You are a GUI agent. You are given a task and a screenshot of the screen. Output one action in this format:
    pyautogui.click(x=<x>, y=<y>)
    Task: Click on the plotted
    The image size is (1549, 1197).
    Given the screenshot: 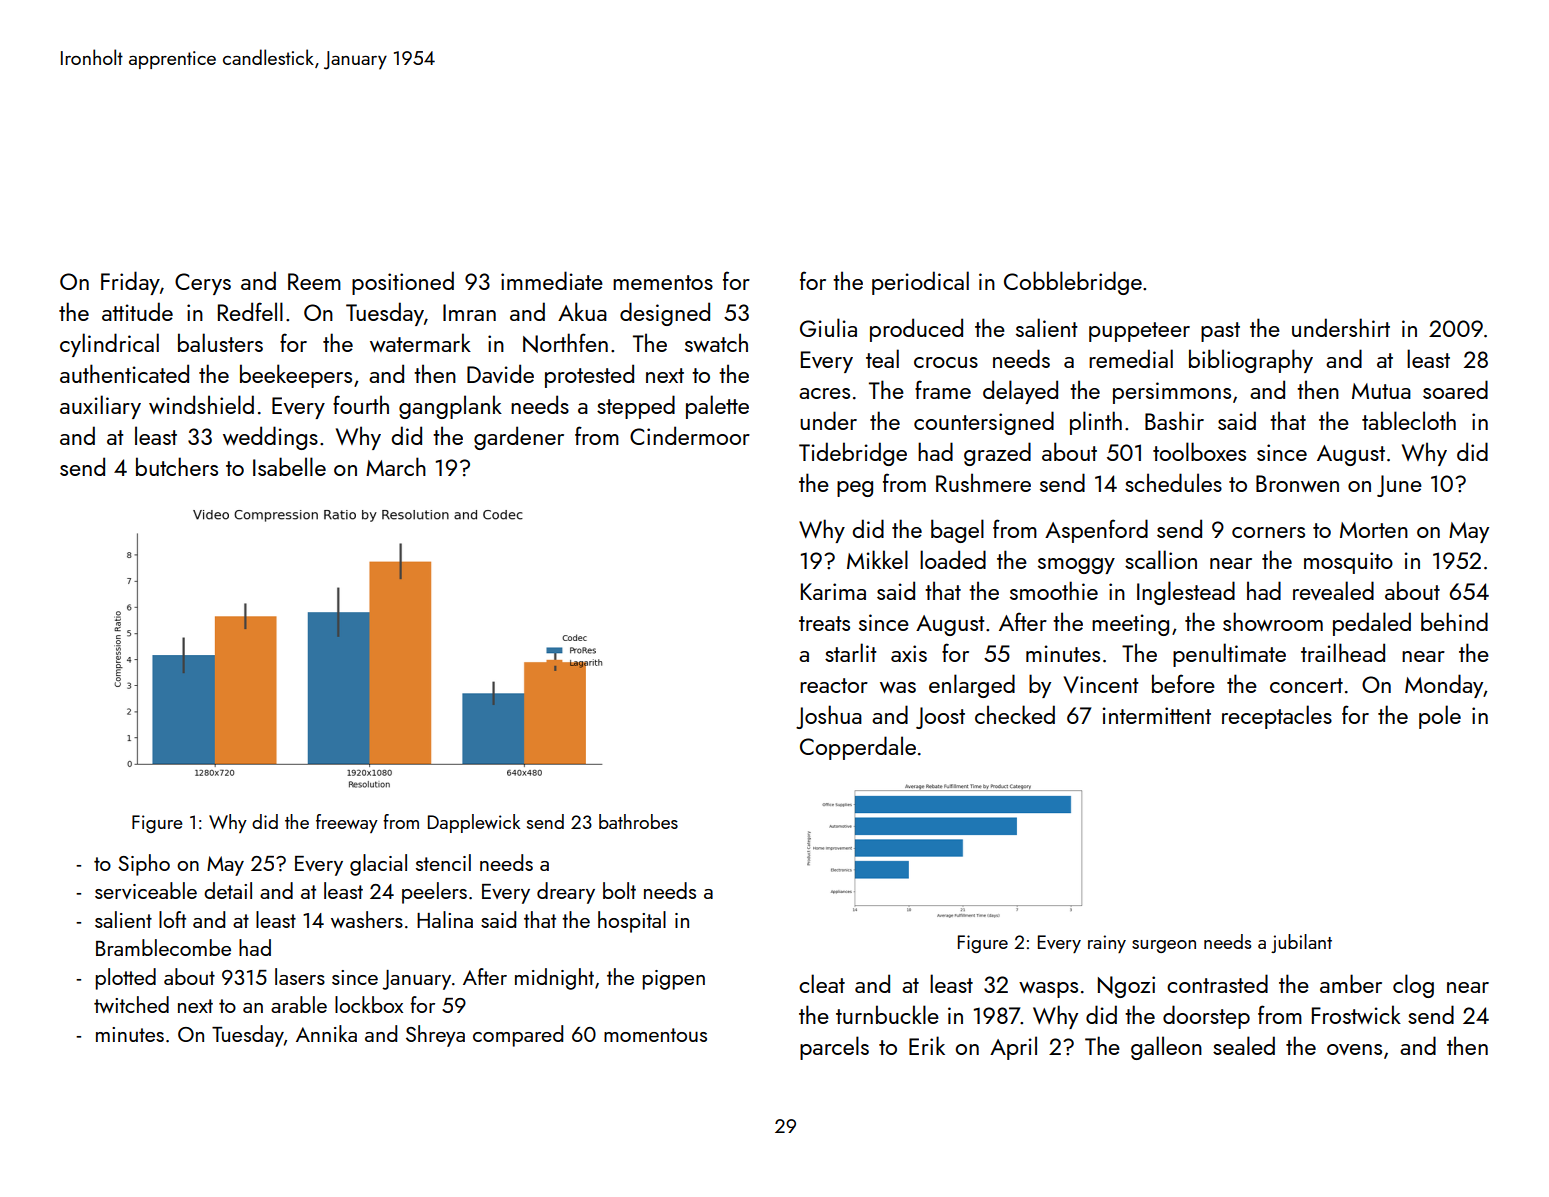 What is the action you would take?
    pyautogui.click(x=126, y=979)
